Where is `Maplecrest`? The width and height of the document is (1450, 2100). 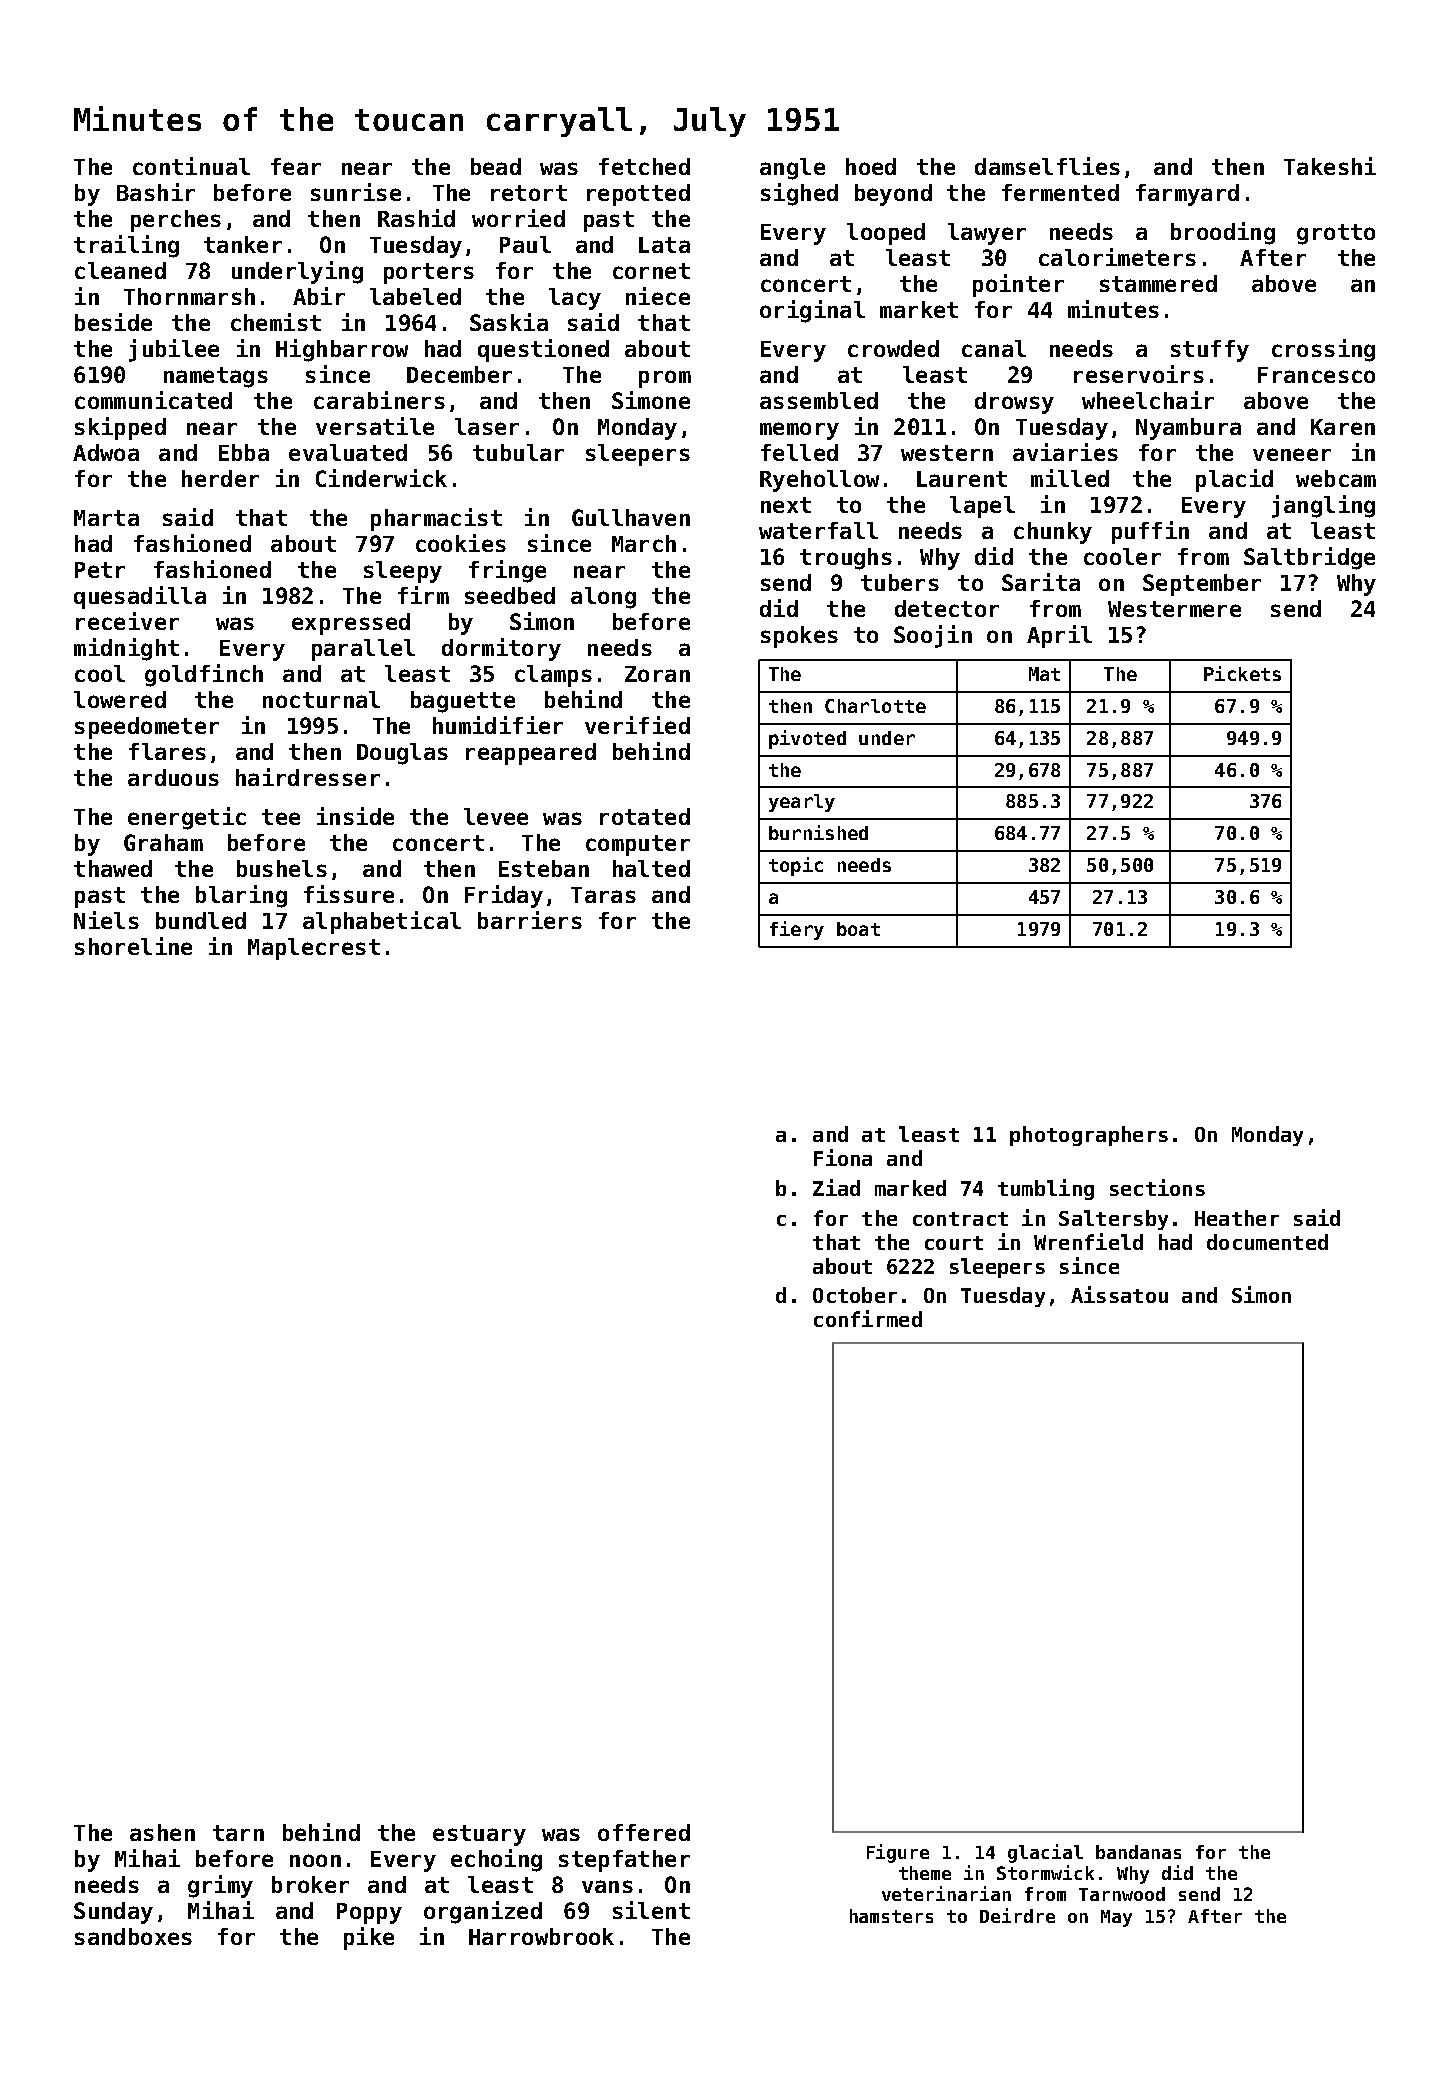 Maplecrest is located at coordinates (314, 949).
